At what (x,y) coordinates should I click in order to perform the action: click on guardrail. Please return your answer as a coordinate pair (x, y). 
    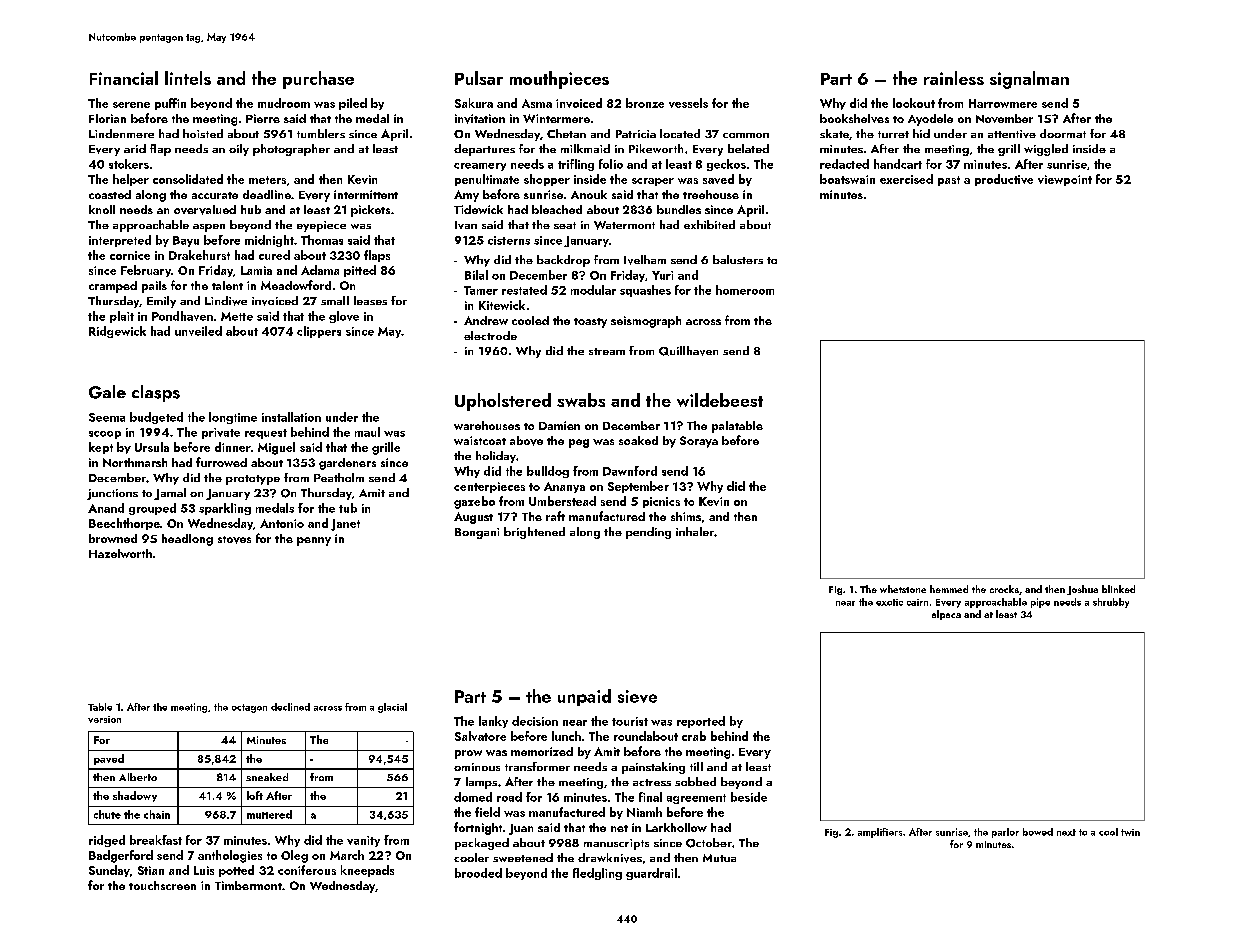
    Looking at the image, I should click on (651, 874).
